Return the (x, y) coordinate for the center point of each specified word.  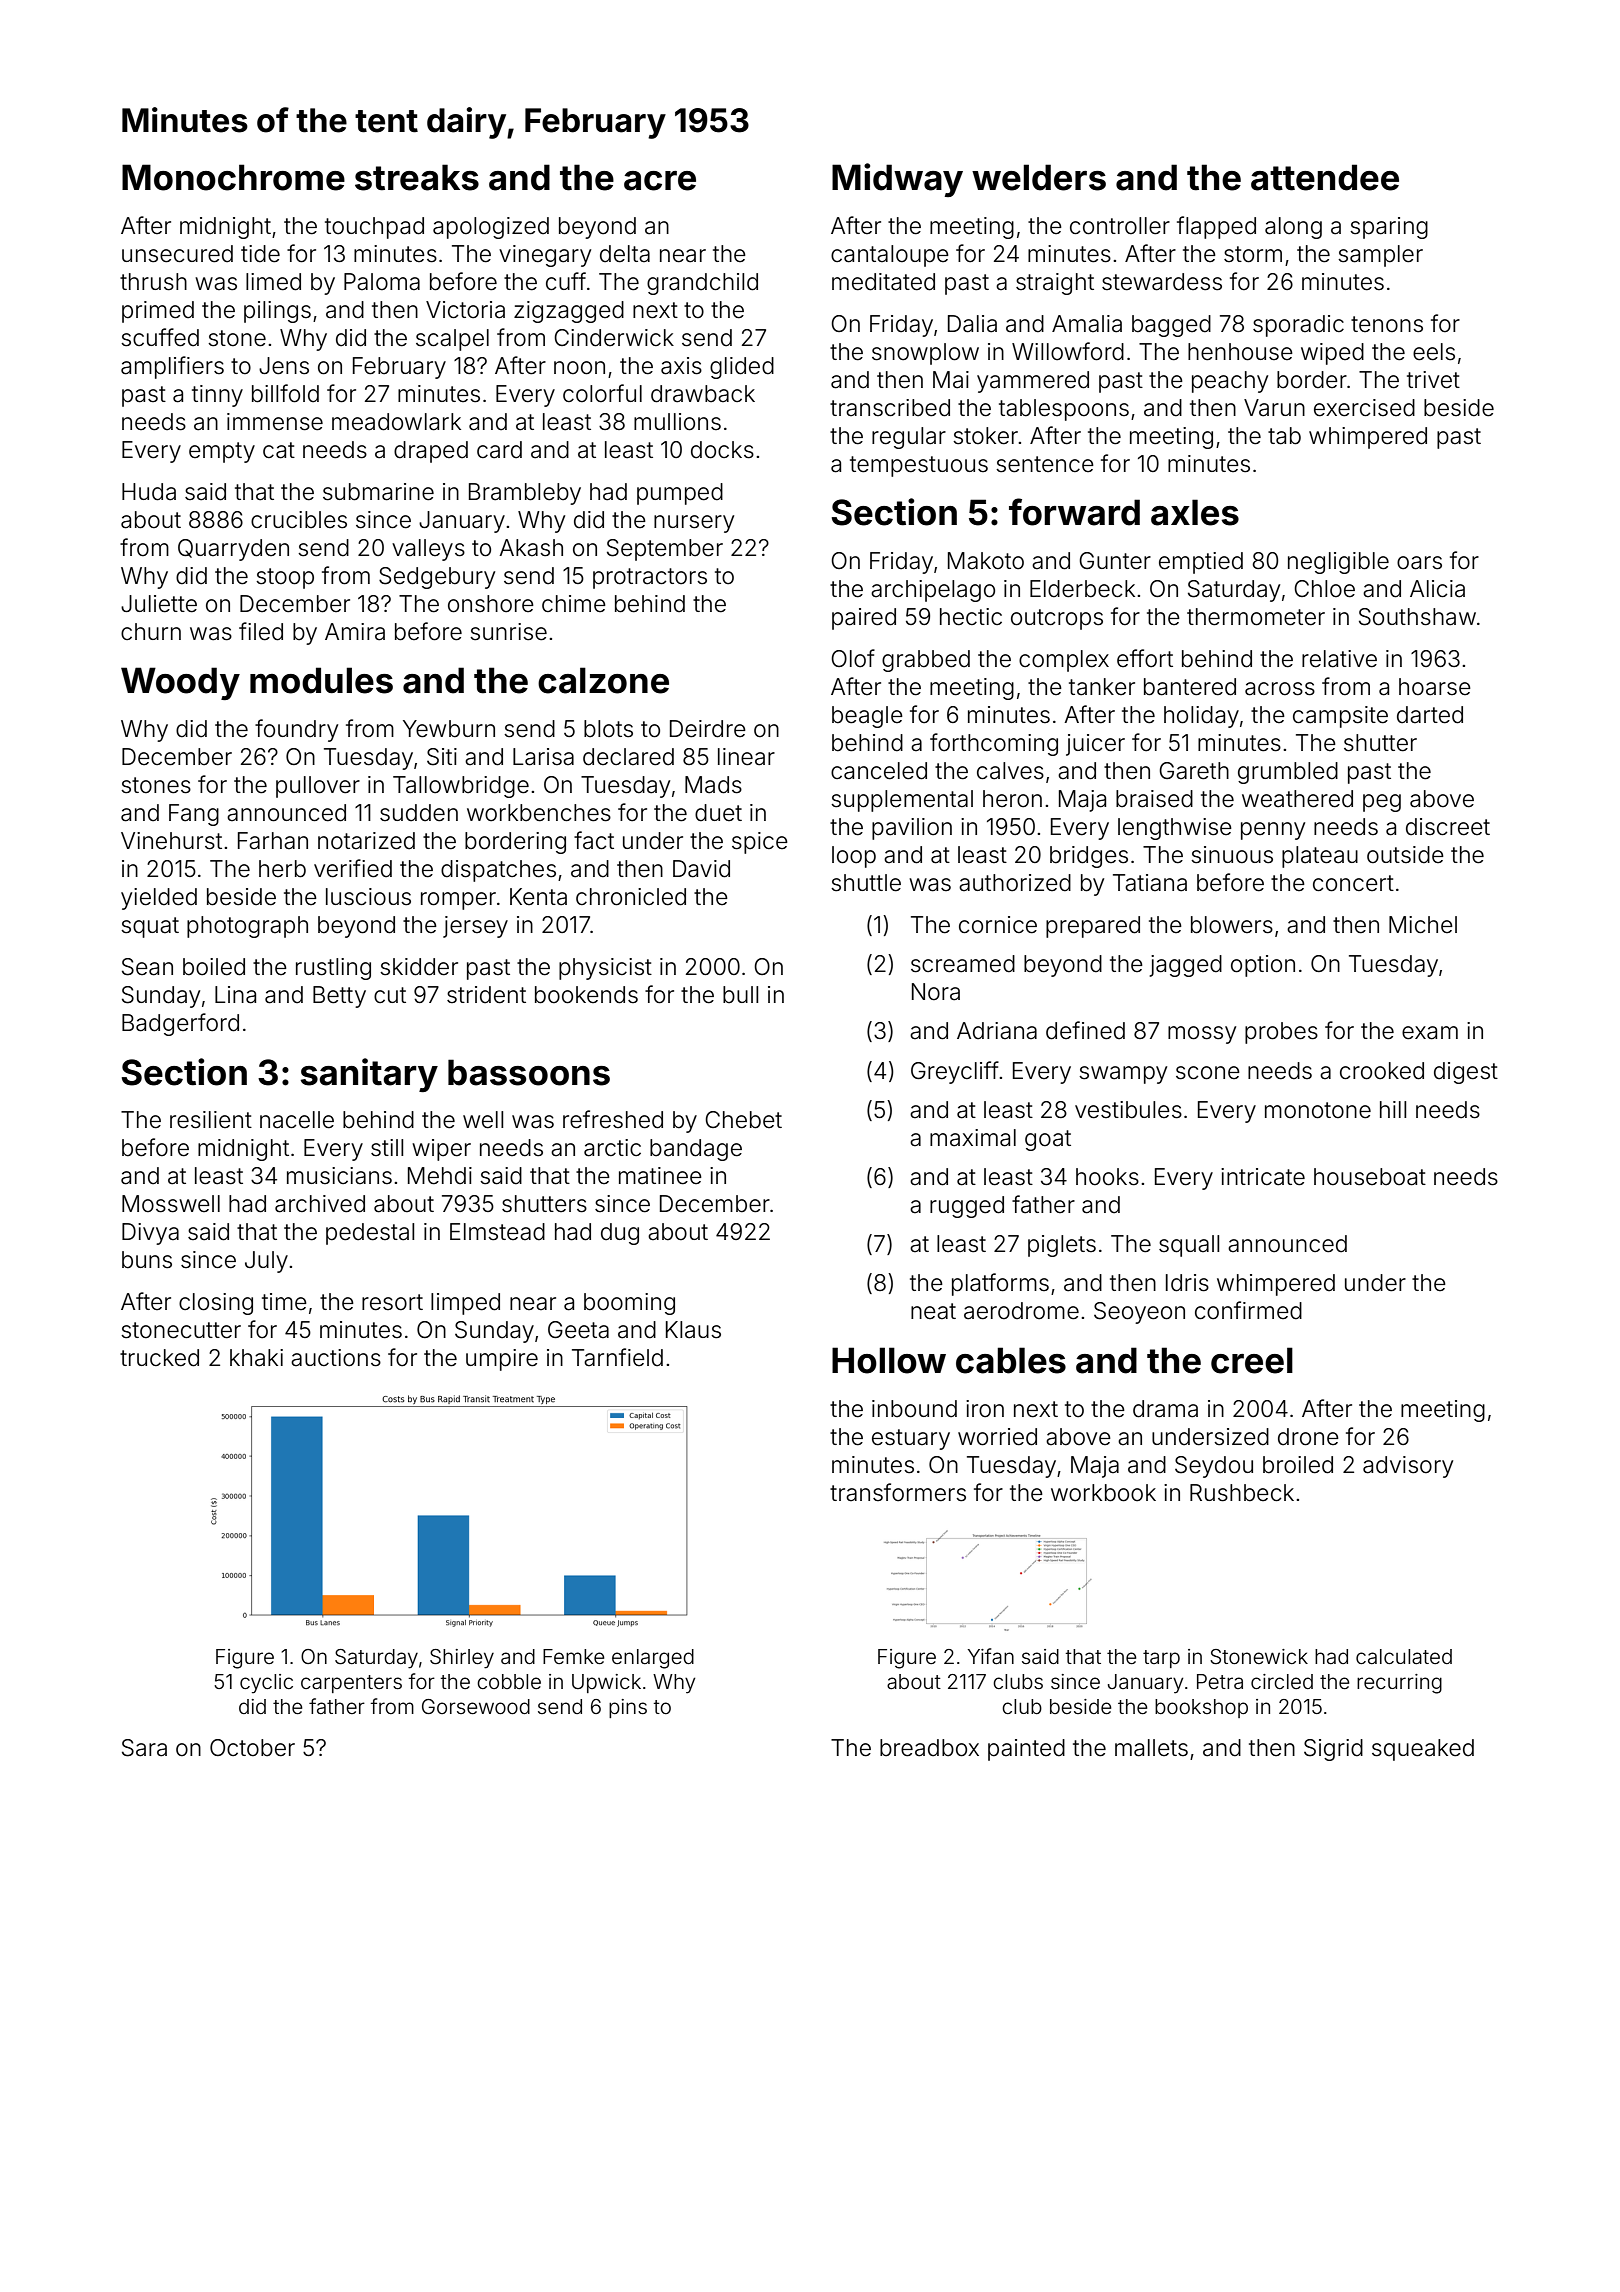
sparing (1389, 228)
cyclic (266, 1683)
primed (158, 312)
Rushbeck (1242, 1493)
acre (660, 181)
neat (933, 1311)
